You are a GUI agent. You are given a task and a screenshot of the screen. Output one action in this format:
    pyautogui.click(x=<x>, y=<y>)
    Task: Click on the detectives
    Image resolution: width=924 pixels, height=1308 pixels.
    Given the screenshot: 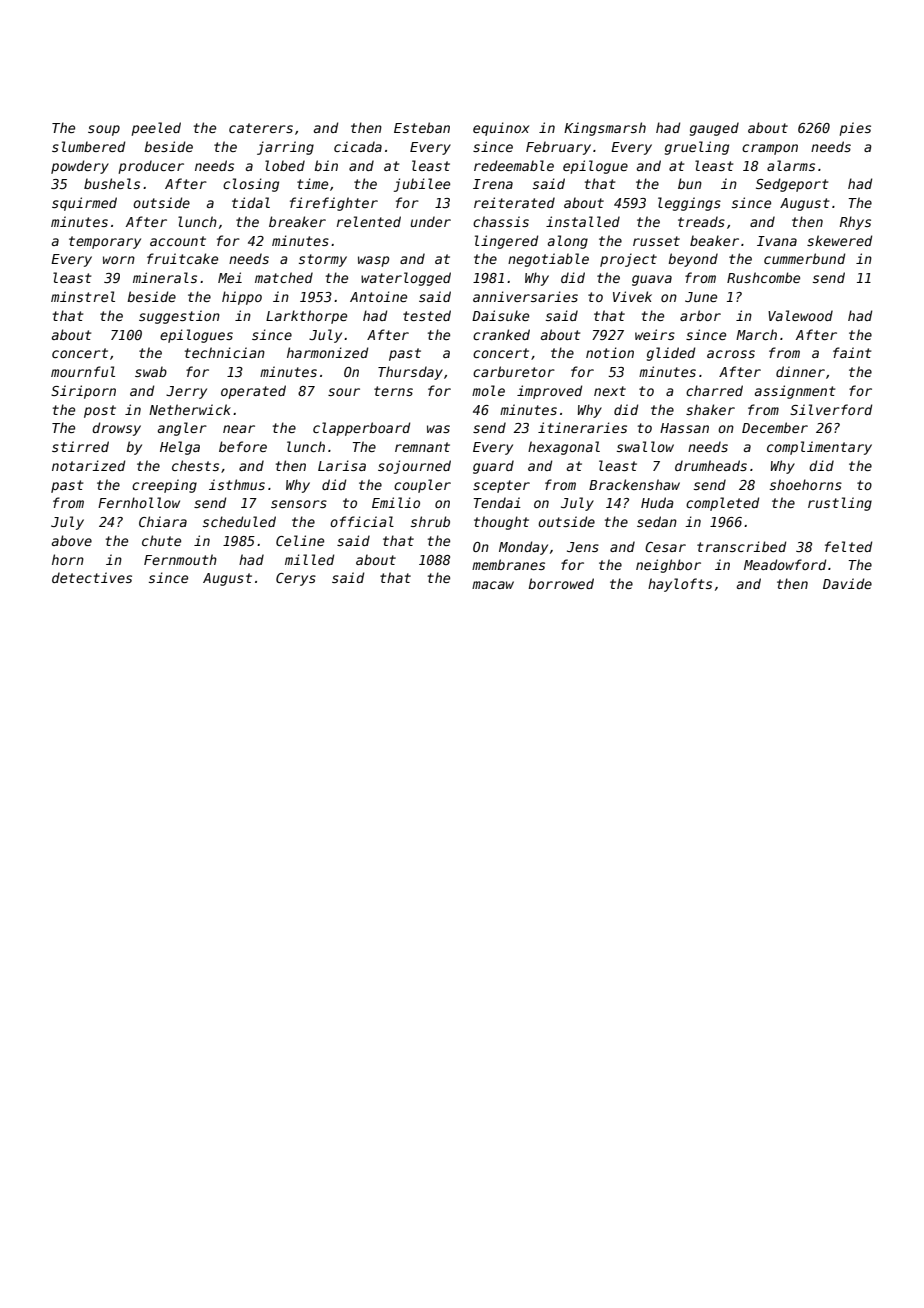 What is the action you would take?
    pyautogui.click(x=92, y=577)
